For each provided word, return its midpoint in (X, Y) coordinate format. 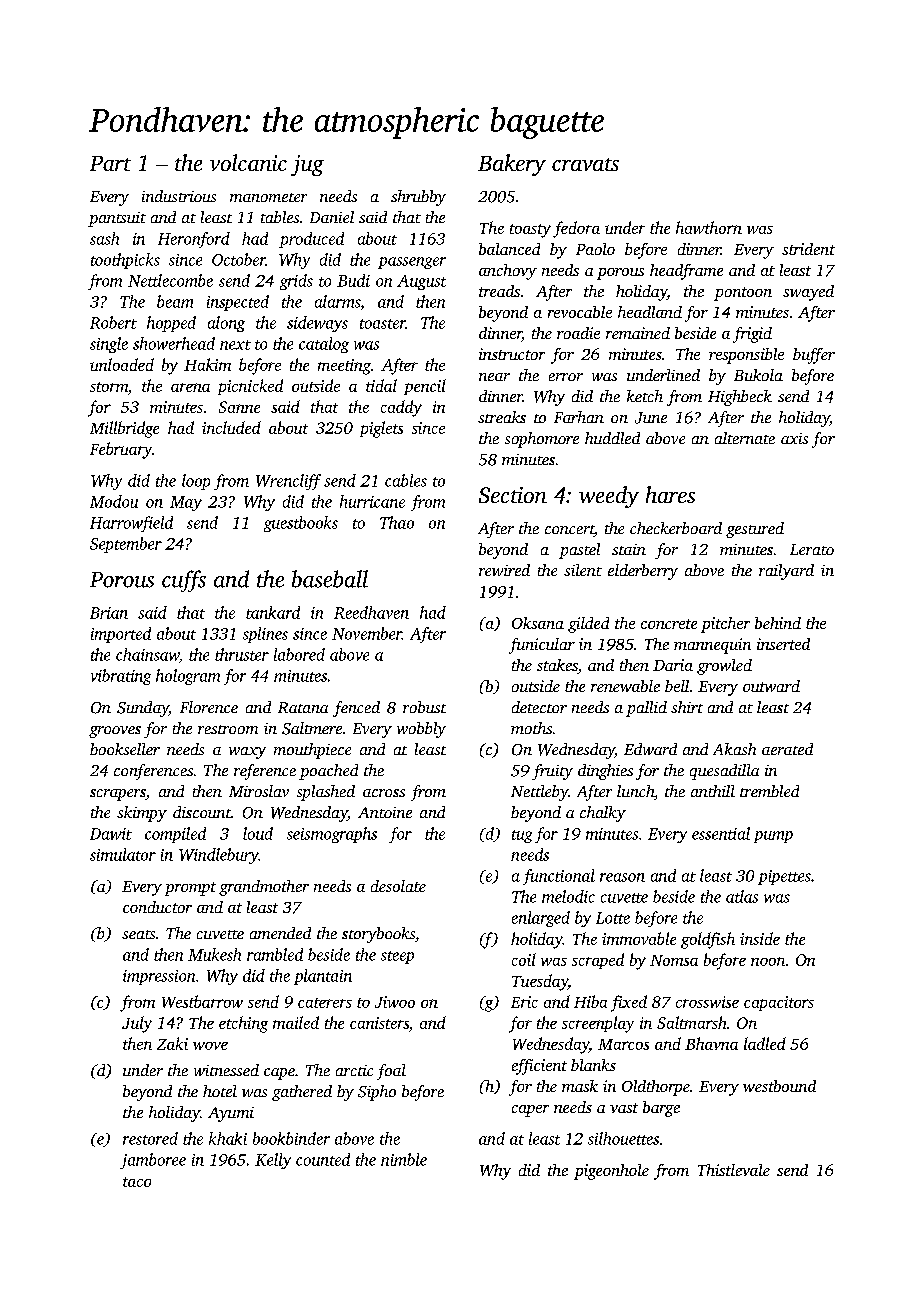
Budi (353, 280)
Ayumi (231, 1114)
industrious (179, 196)
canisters (379, 1023)
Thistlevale (734, 1170)
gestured (755, 530)
